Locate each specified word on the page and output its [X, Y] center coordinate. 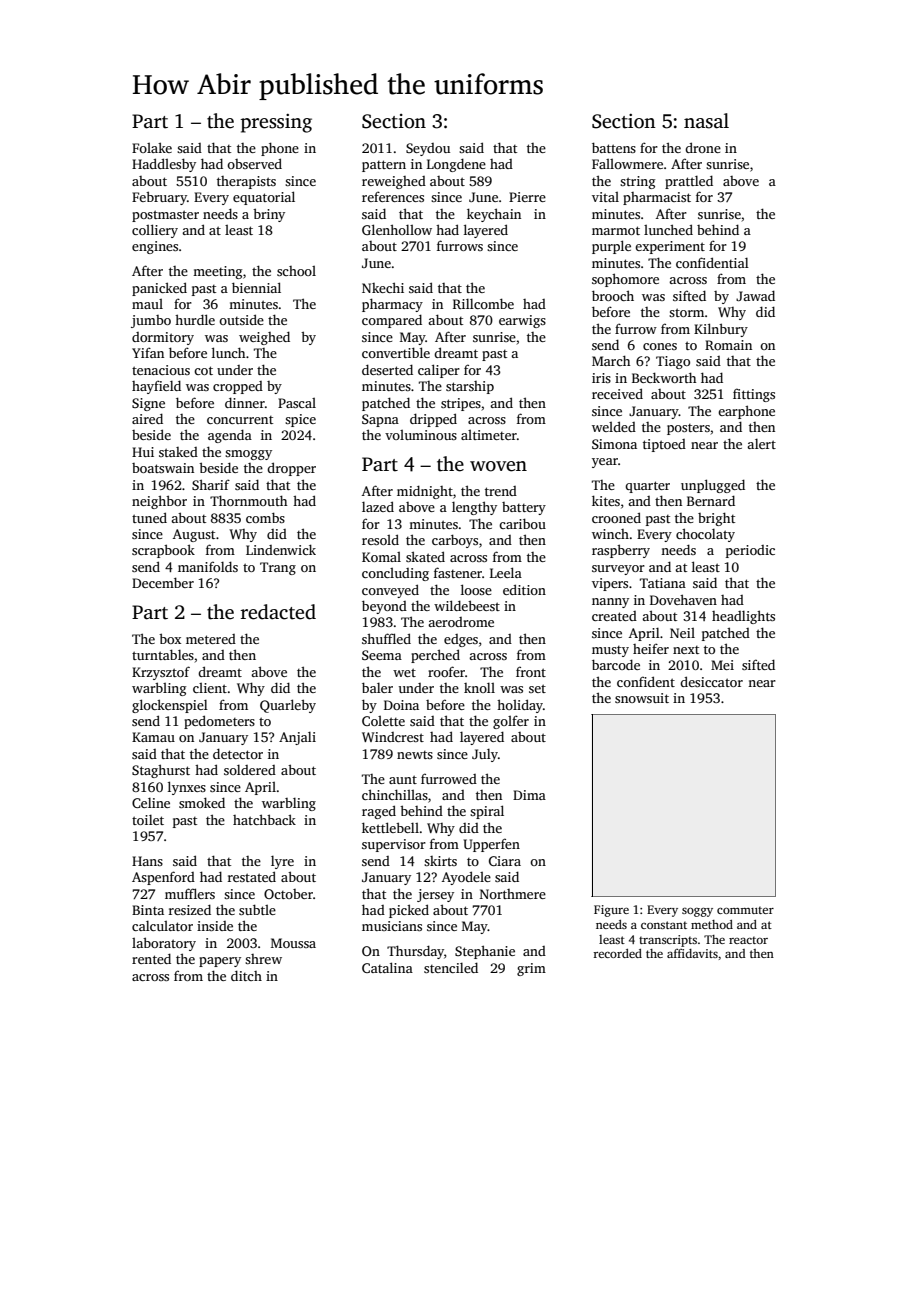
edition [524, 589]
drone [703, 147]
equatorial [264, 198]
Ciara [505, 861]
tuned [149, 517]
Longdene [456, 165]
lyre [282, 862]
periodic [750, 551]
